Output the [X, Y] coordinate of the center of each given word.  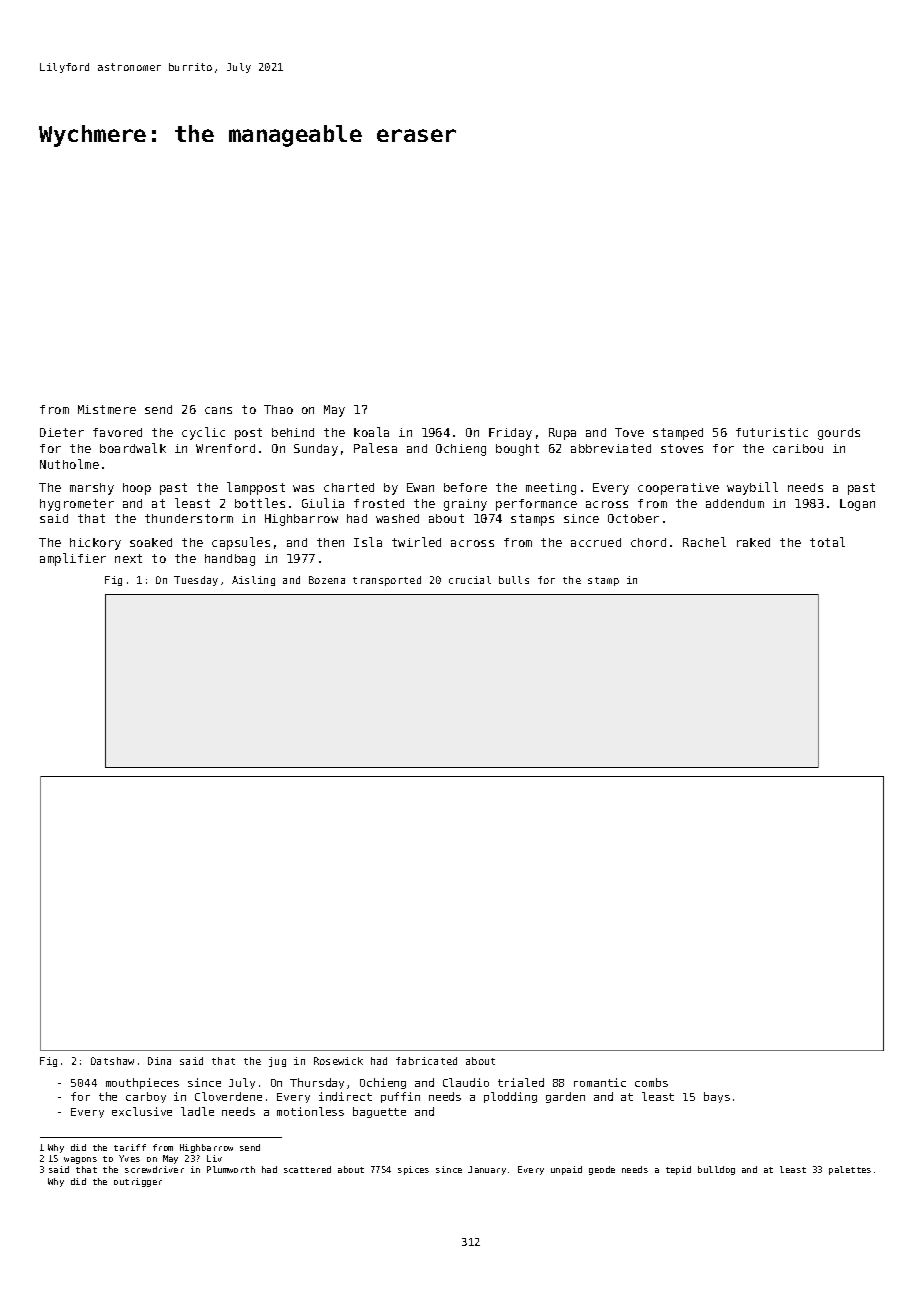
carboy [146, 1097]
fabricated [426, 1061]
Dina [159, 1061]
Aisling [253, 581]
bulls [514, 580]
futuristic [772, 432]
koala [371, 432]
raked [753, 542]
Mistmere [107, 409]
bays [717, 1097]
